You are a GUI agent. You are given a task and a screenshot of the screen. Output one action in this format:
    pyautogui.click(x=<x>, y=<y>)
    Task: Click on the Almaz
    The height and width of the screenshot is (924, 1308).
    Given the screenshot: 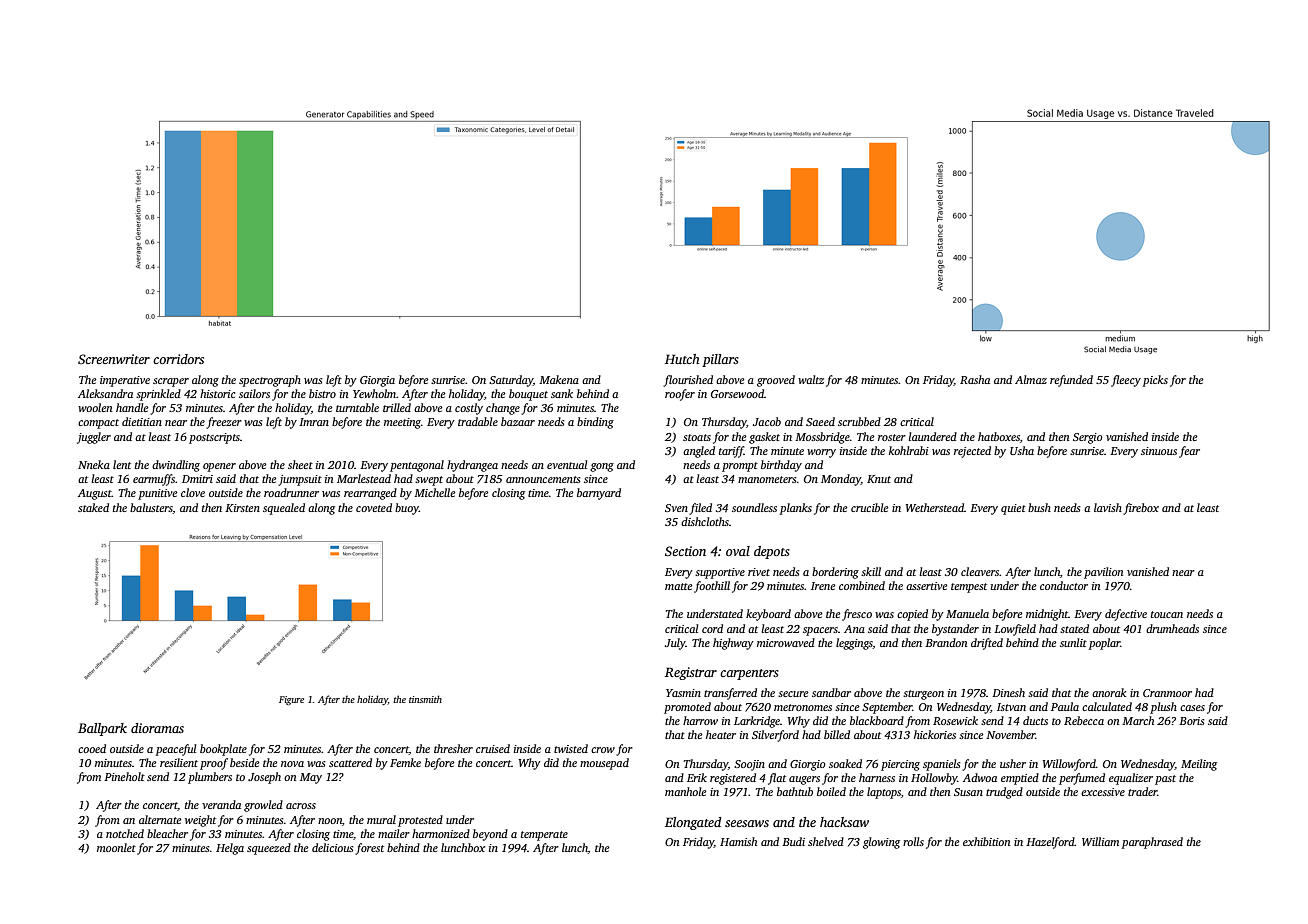 What is the action you would take?
    pyautogui.click(x=1031, y=379)
